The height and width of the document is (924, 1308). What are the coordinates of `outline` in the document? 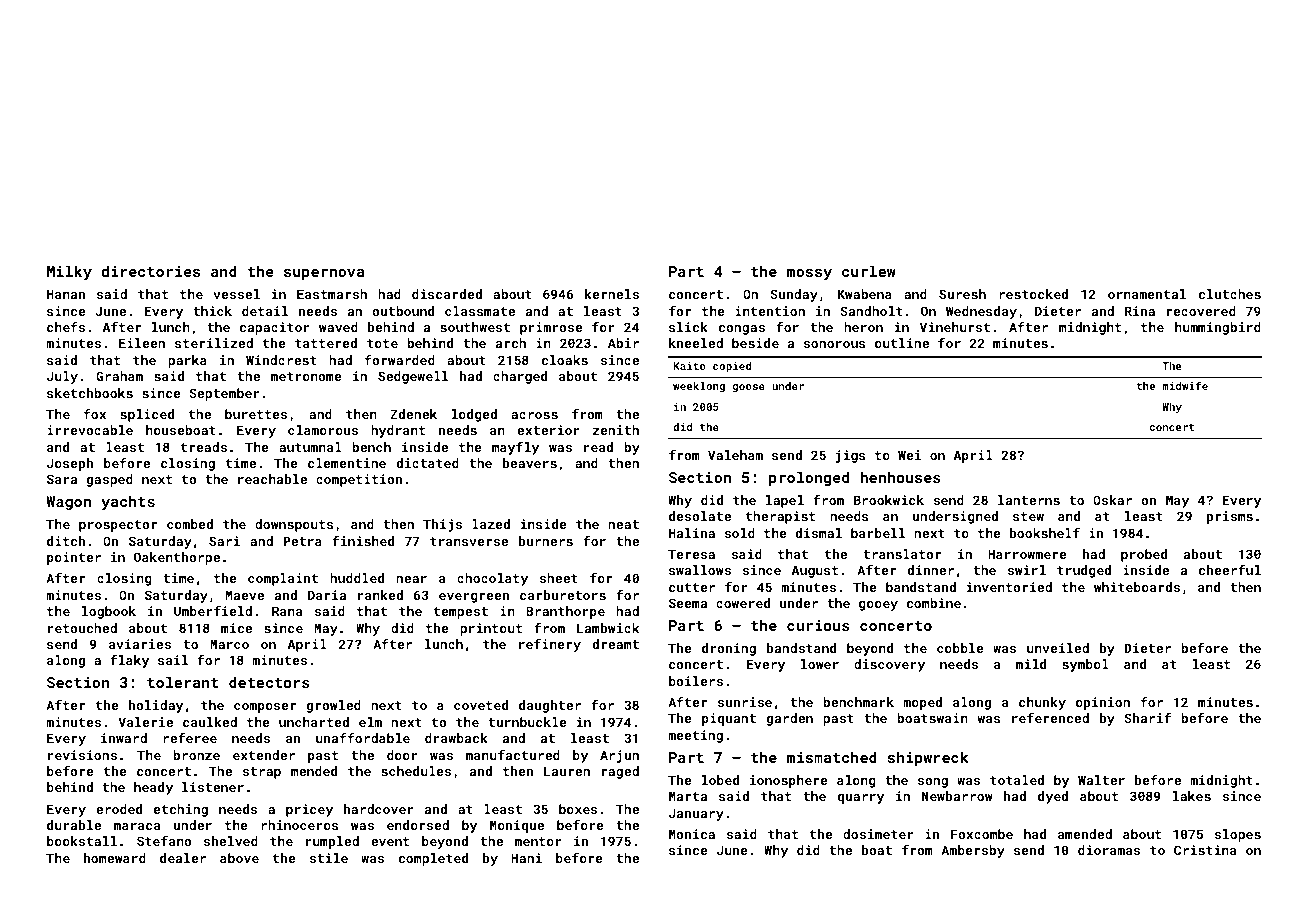 It's located at (902, 343).
